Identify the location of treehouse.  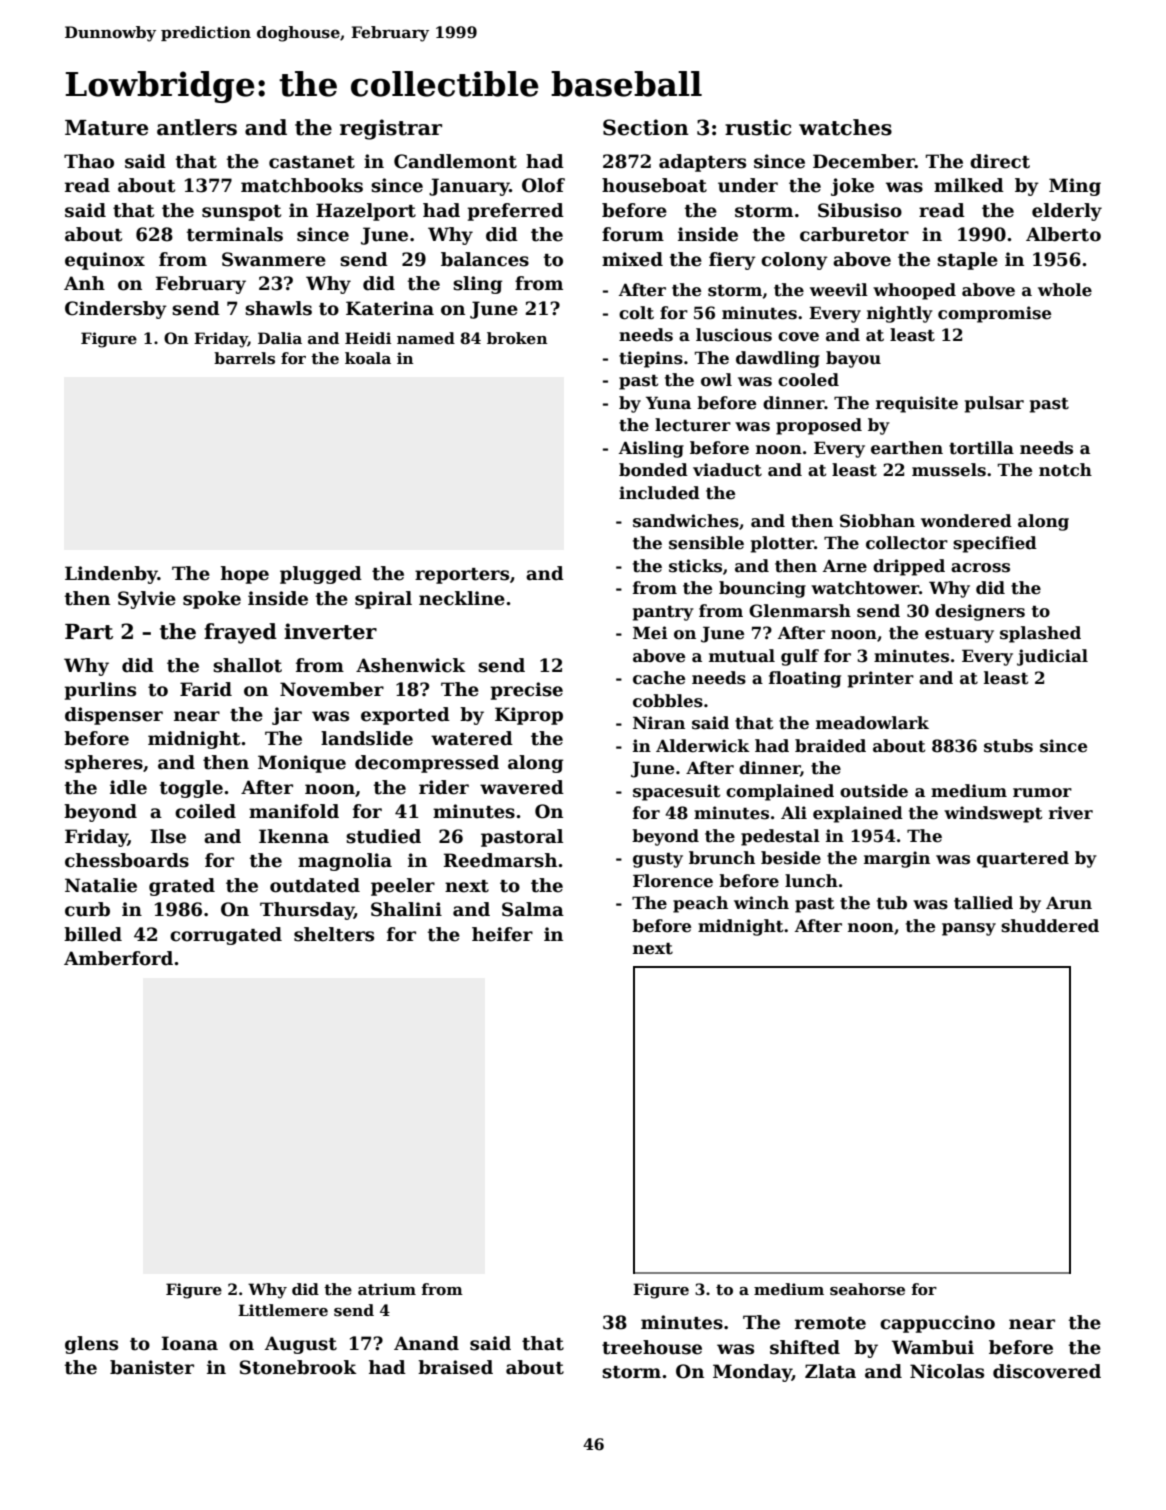
(652, 1347).
